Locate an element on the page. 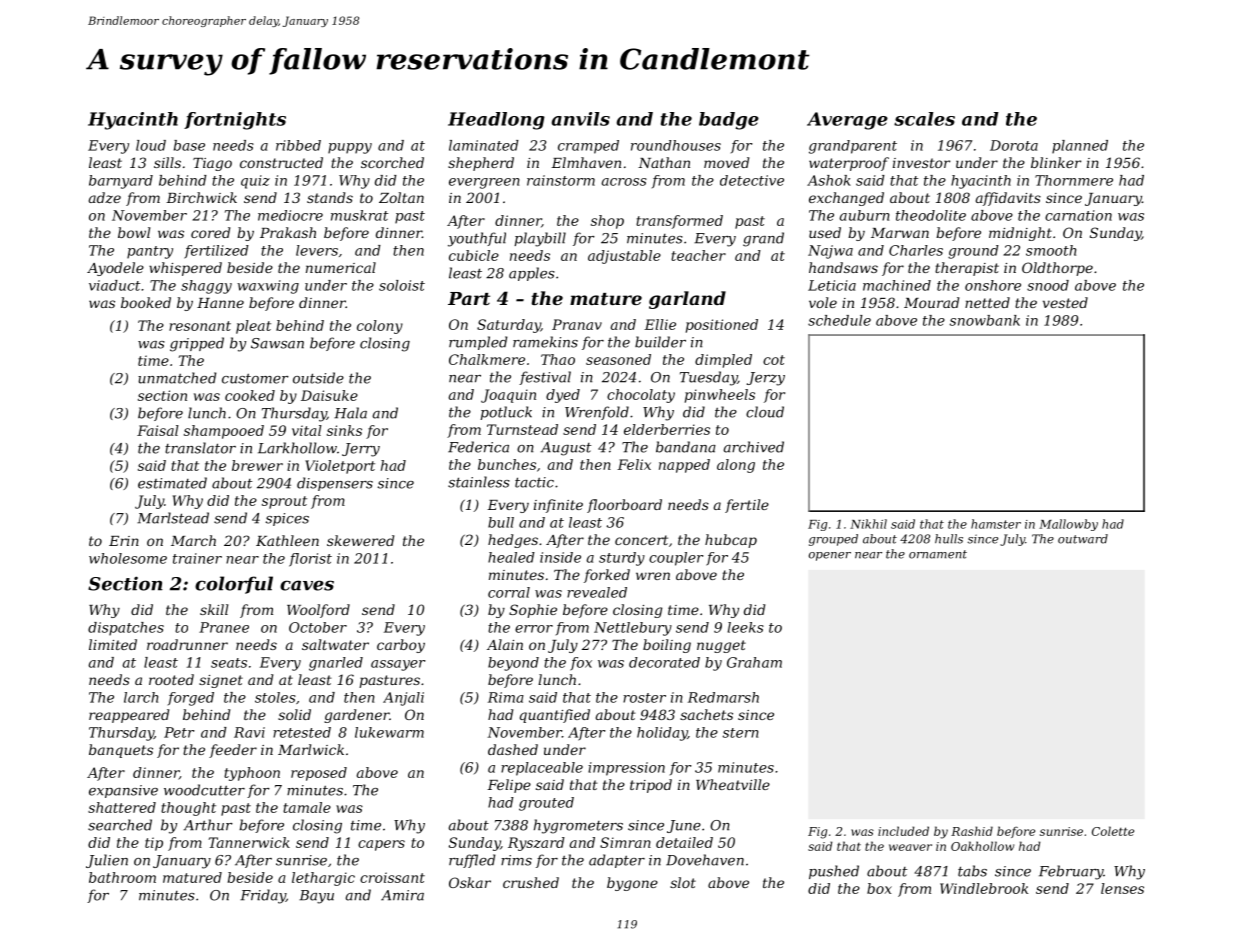 The image size is (1233, 952). scales is located at coordinates (924, 119).
